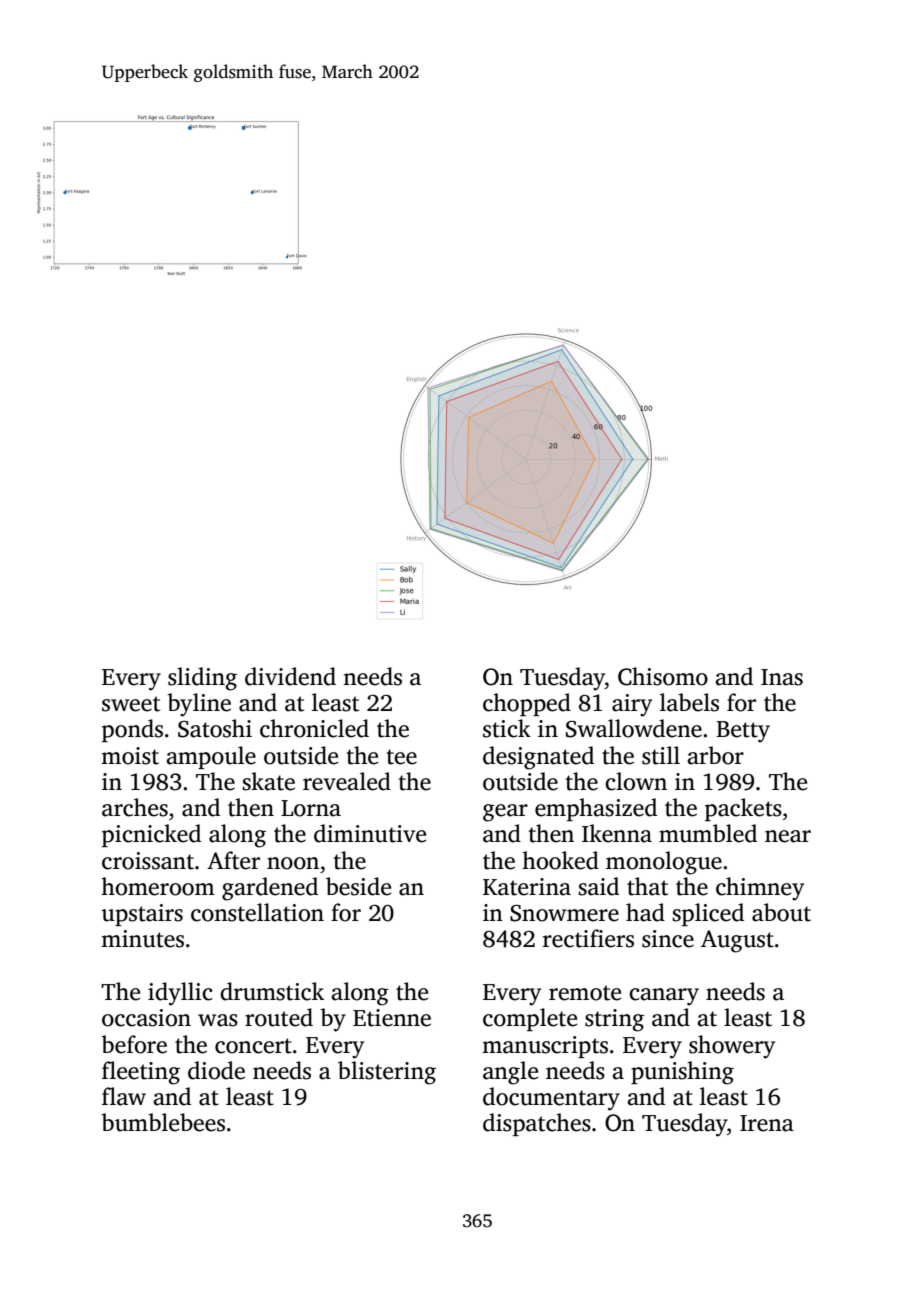  Describe the element at coordinates (743, 732) in the document. I see `Betty` at that location.
